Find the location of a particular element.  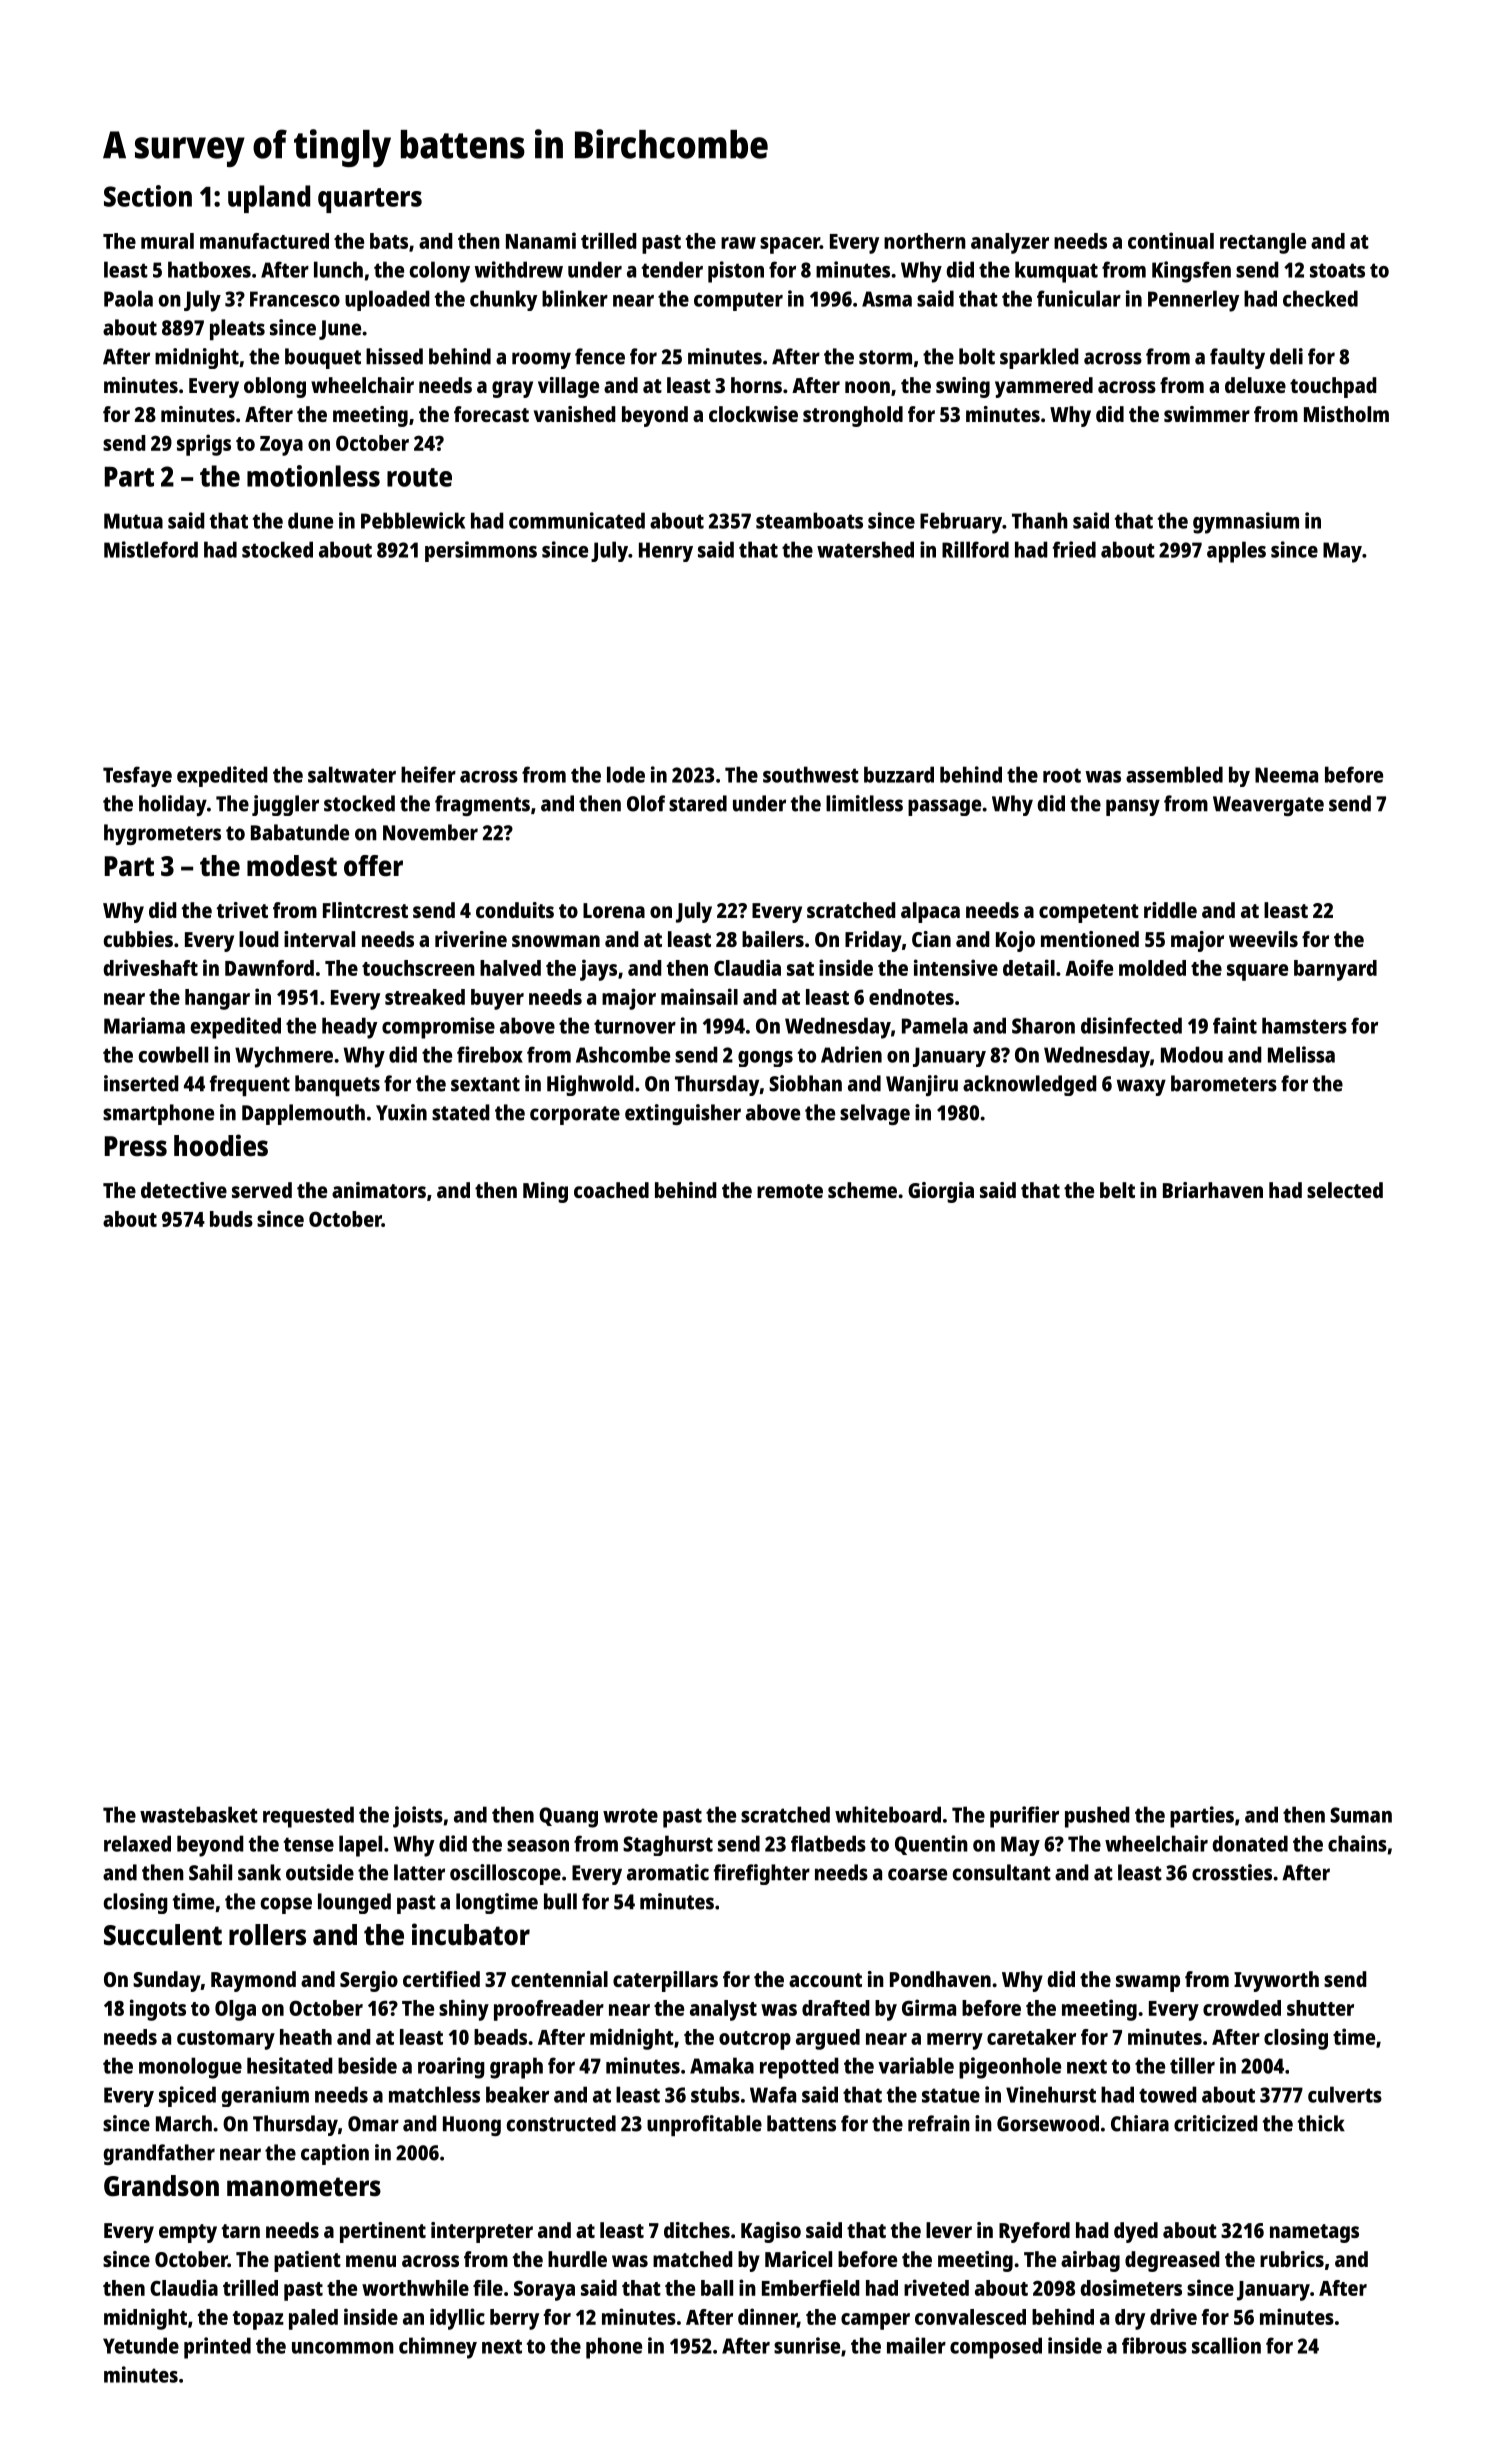

wrote is located at coordinates (630, 1815).
